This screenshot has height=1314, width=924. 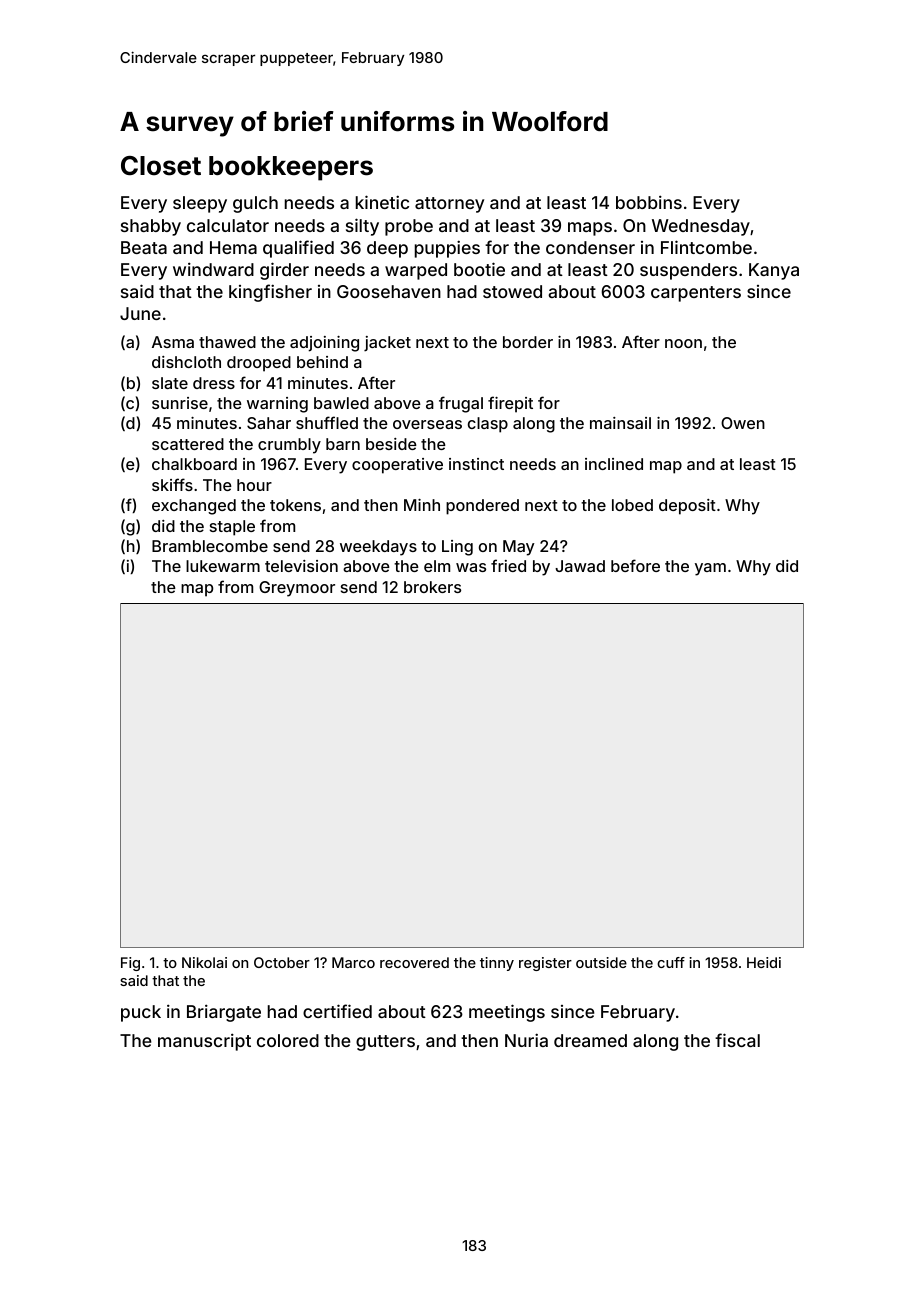 I want to click on bobbins, so click(x=649, y=202).
